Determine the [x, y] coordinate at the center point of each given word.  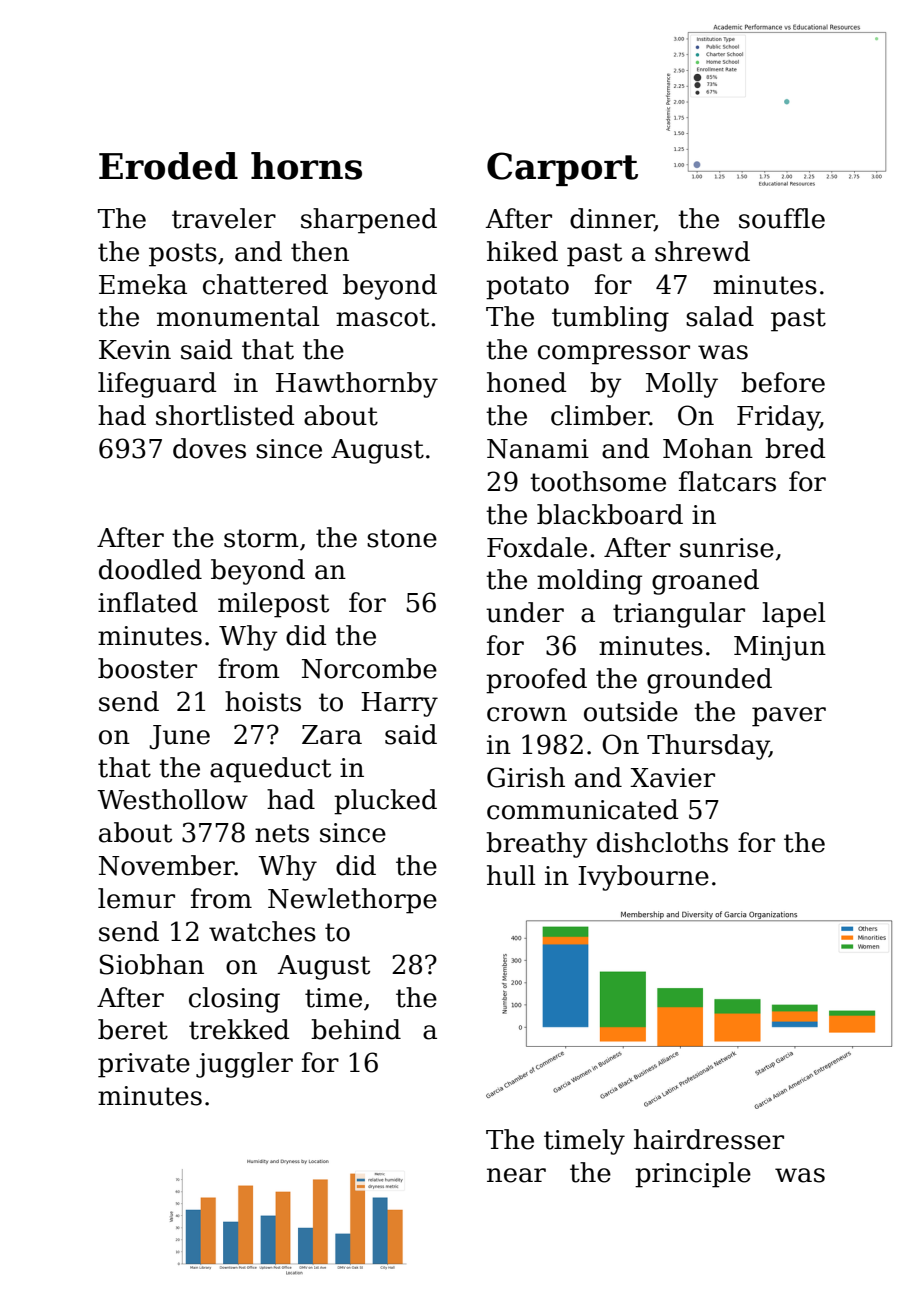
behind [356, 1029]
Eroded [168, 166]
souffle [782, 218]
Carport [562, 169]
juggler [244, 1065]
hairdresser [709, 1139]
